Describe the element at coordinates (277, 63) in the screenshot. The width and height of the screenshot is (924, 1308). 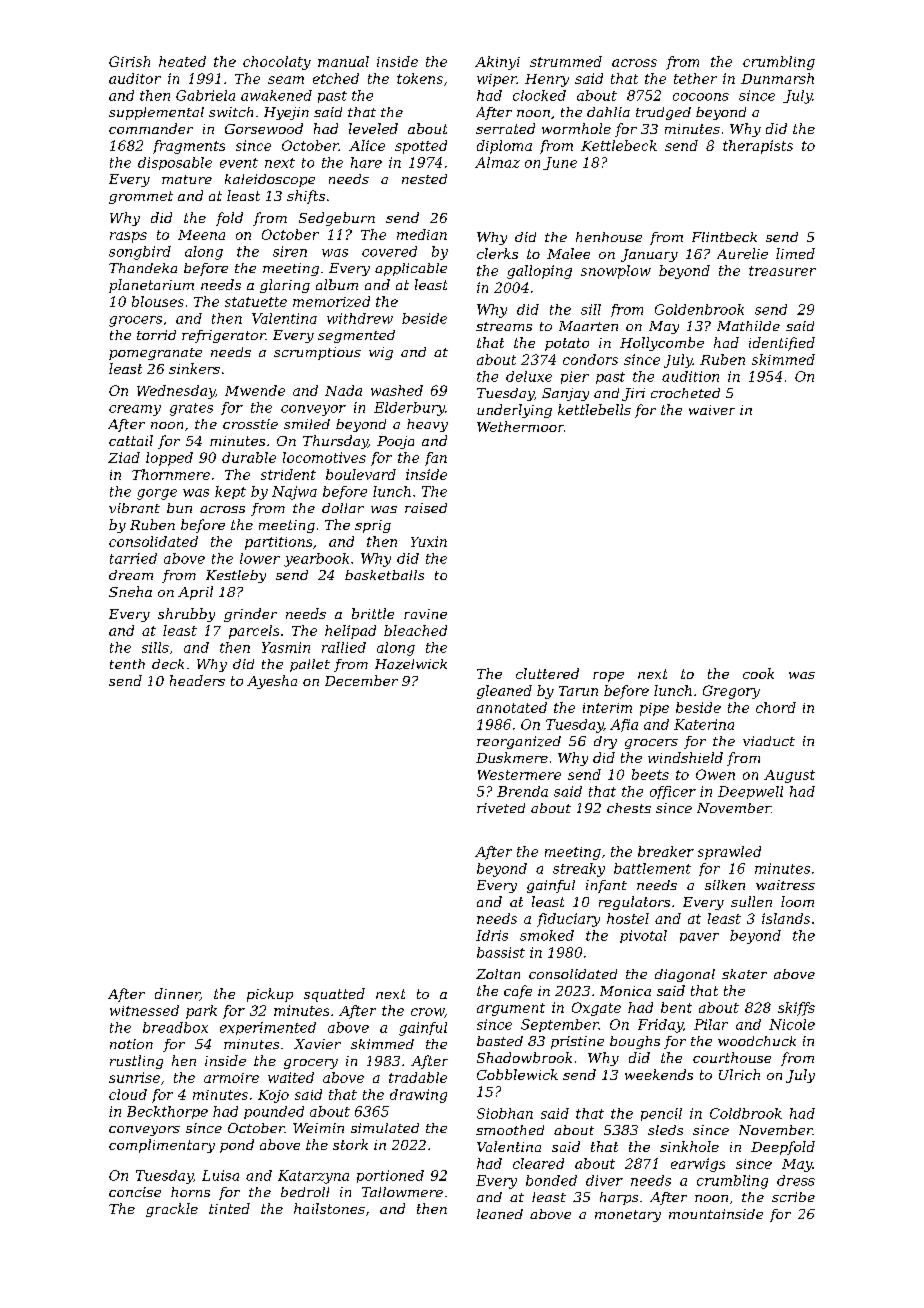
I see `chocolaty` at that location.
